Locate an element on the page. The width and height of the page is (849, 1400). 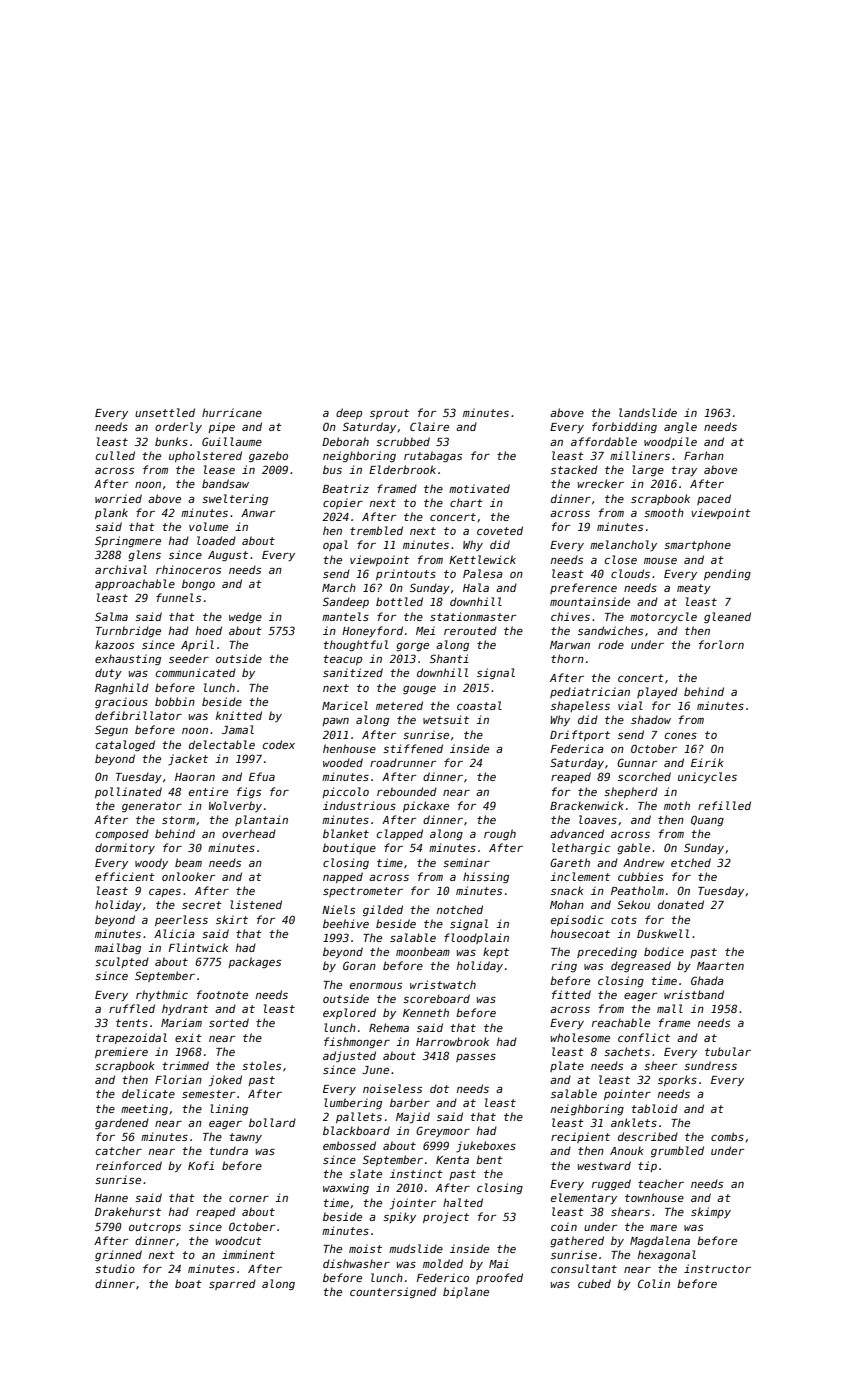
Jamal is located at coordinates (238, 729).
